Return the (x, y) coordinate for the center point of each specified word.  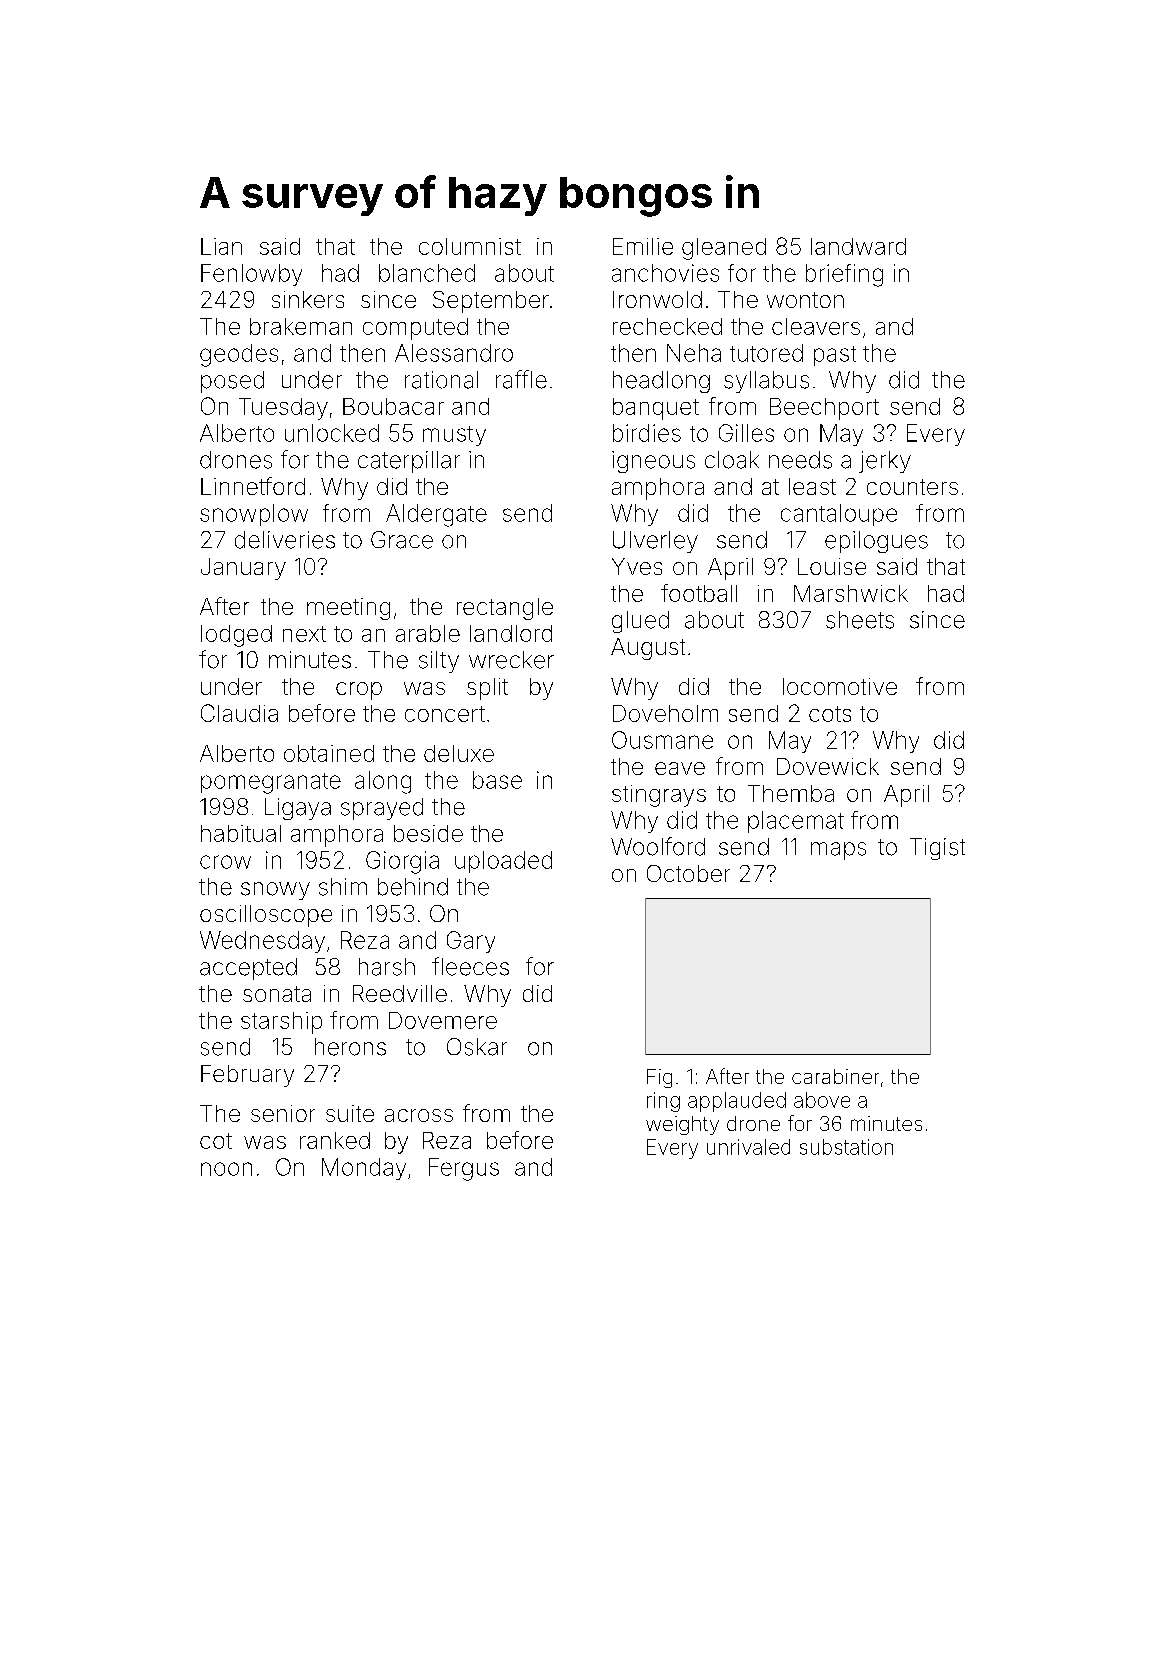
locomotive (840, 686)
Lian (221, 246)
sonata (277, 994)
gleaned (724, 249)
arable (428, 633)
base (497, 780)
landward (858, 246)
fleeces (470, 966)
